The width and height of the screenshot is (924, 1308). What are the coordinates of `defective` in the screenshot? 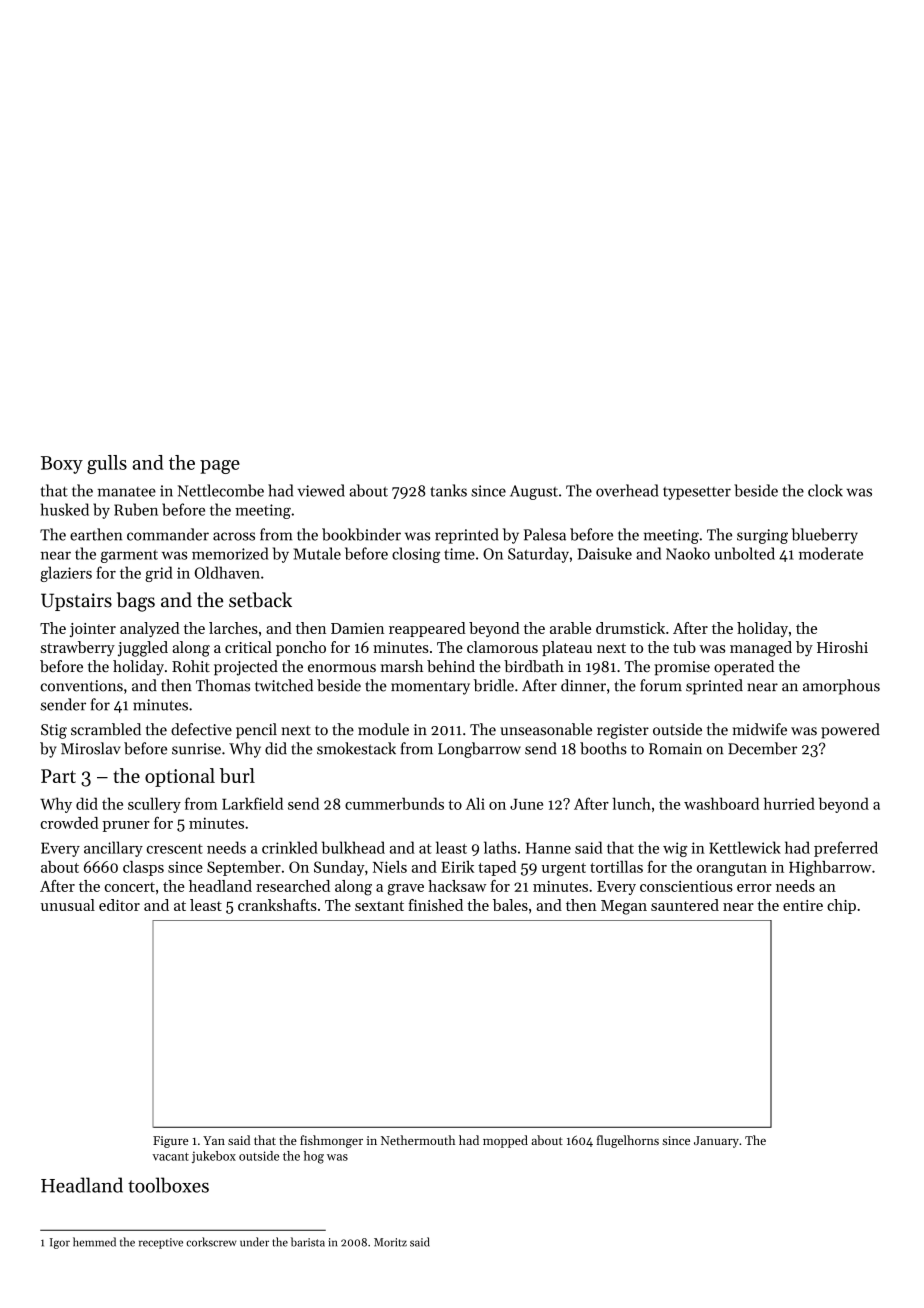 It's located at (201, 729).
